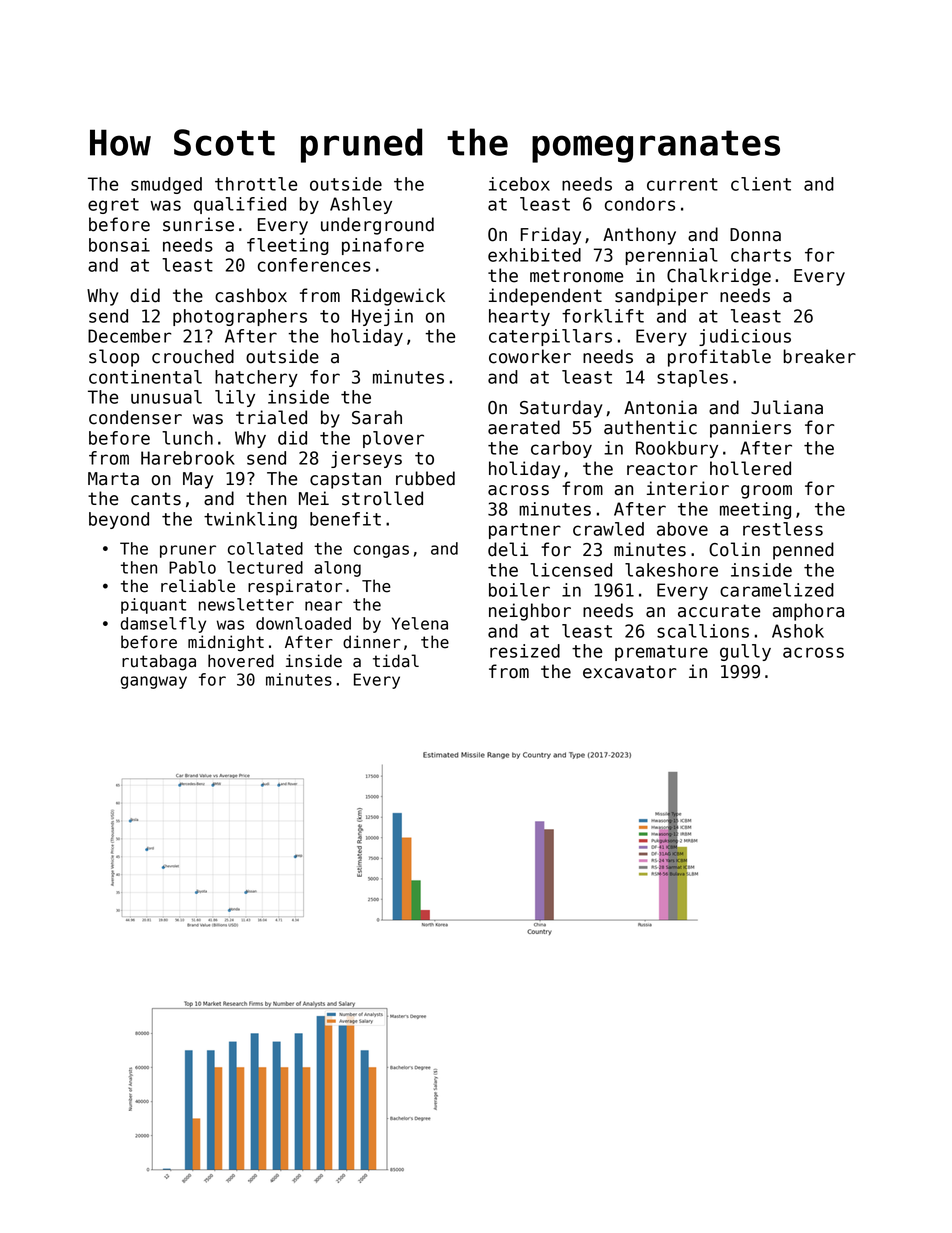 The image size is (952, 1233). Describe the element at coordinates (798, 631) in the page. I see `Ashok` at that location.
